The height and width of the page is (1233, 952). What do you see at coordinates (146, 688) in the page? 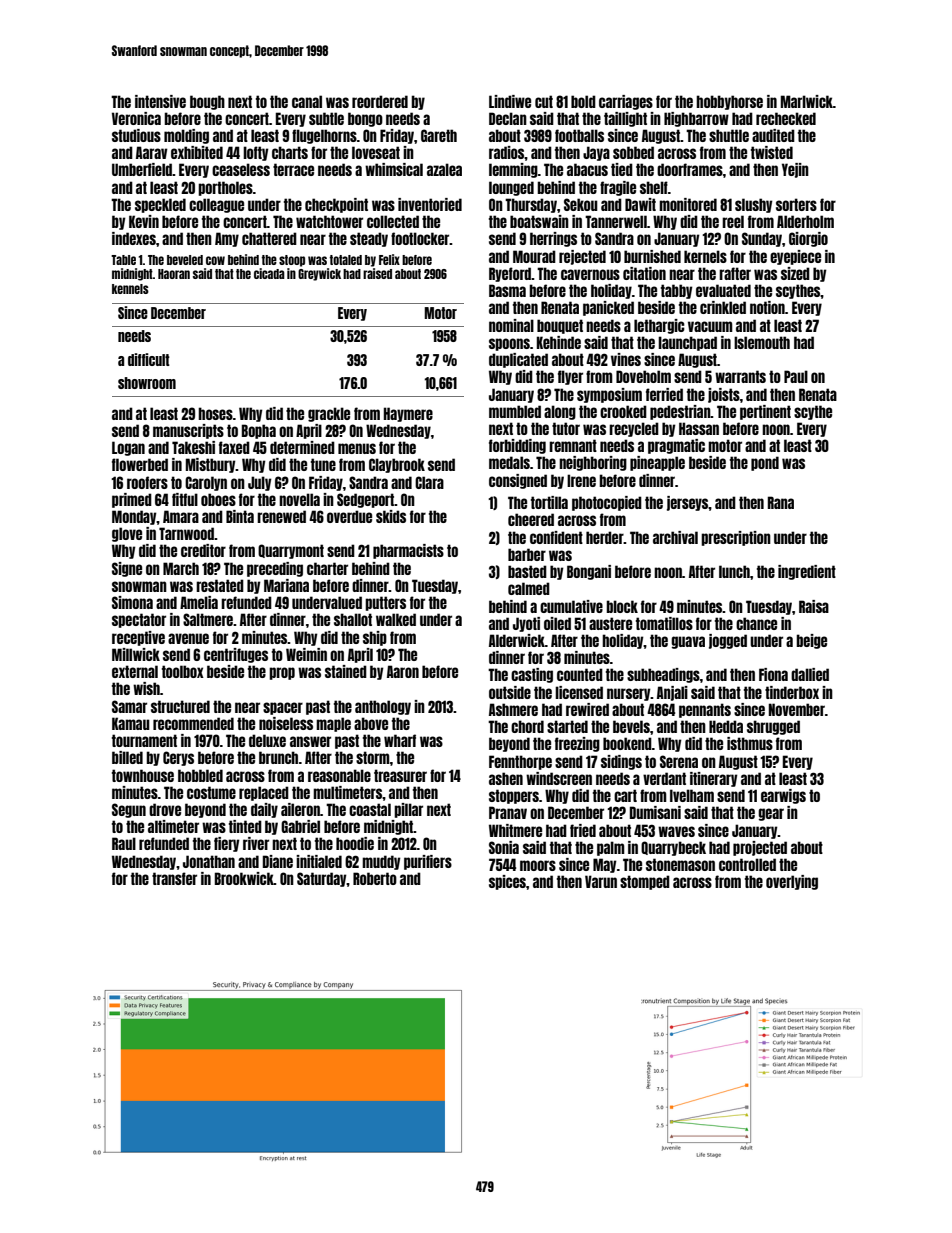
I see `wish` at bounding box center [146, 688].
